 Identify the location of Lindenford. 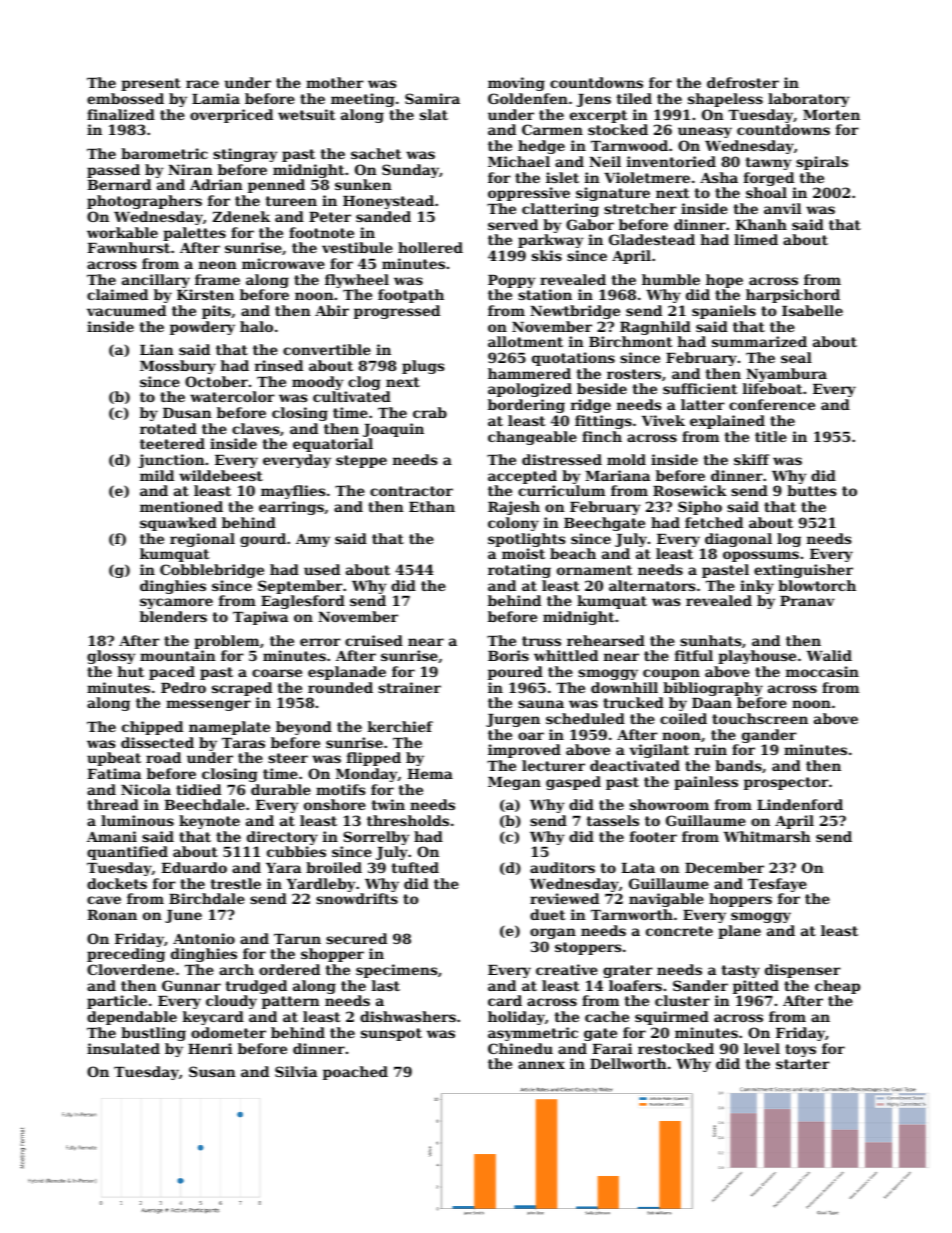
(800, 804).
